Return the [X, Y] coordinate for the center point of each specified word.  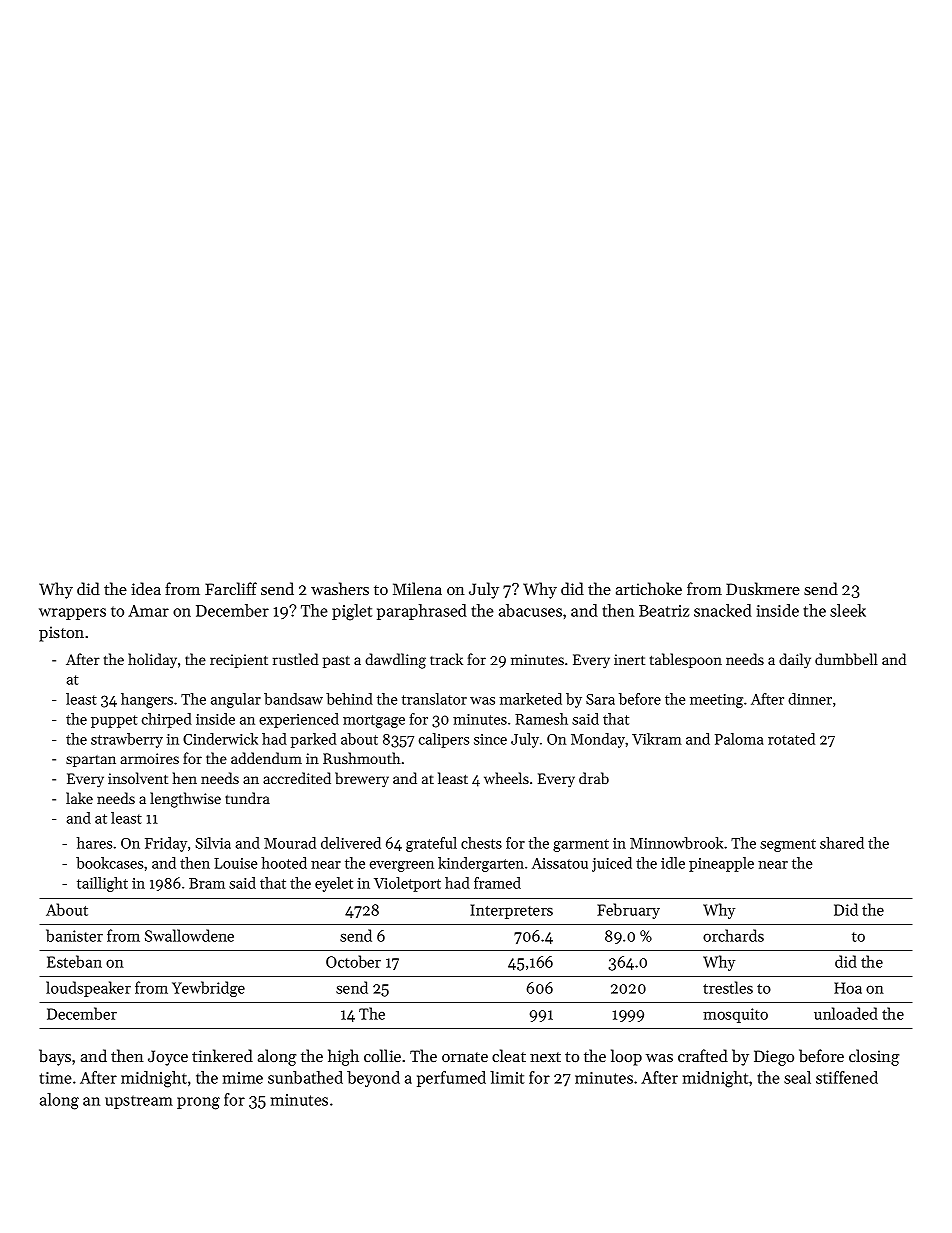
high [343, 1057]
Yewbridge [208, 989]
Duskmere [763, 588]
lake [79, 798]
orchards [733, 935]
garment [581, 845]
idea [146, 588]
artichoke [649, 588]
